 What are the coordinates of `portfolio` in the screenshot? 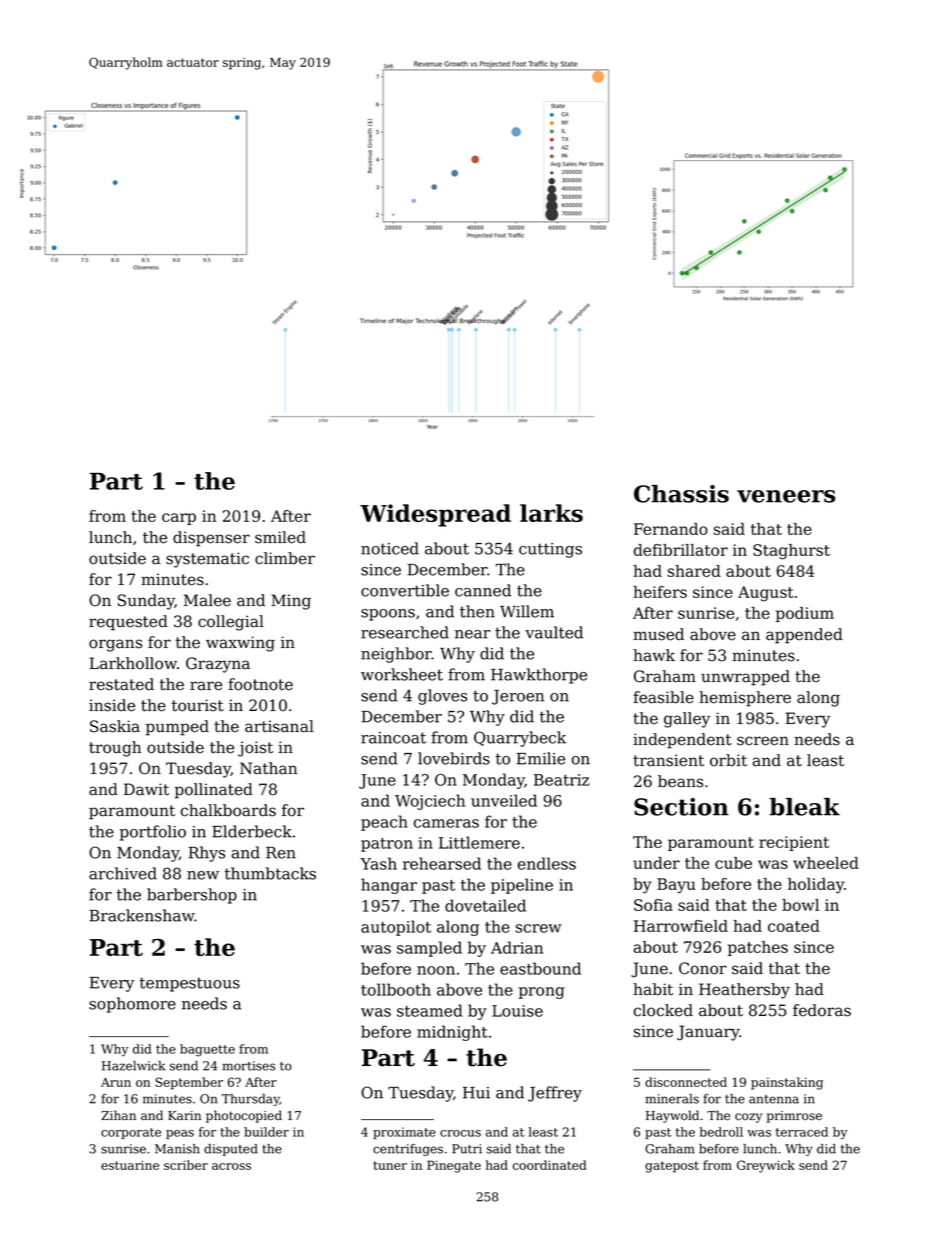 It's located at (153, 833).
